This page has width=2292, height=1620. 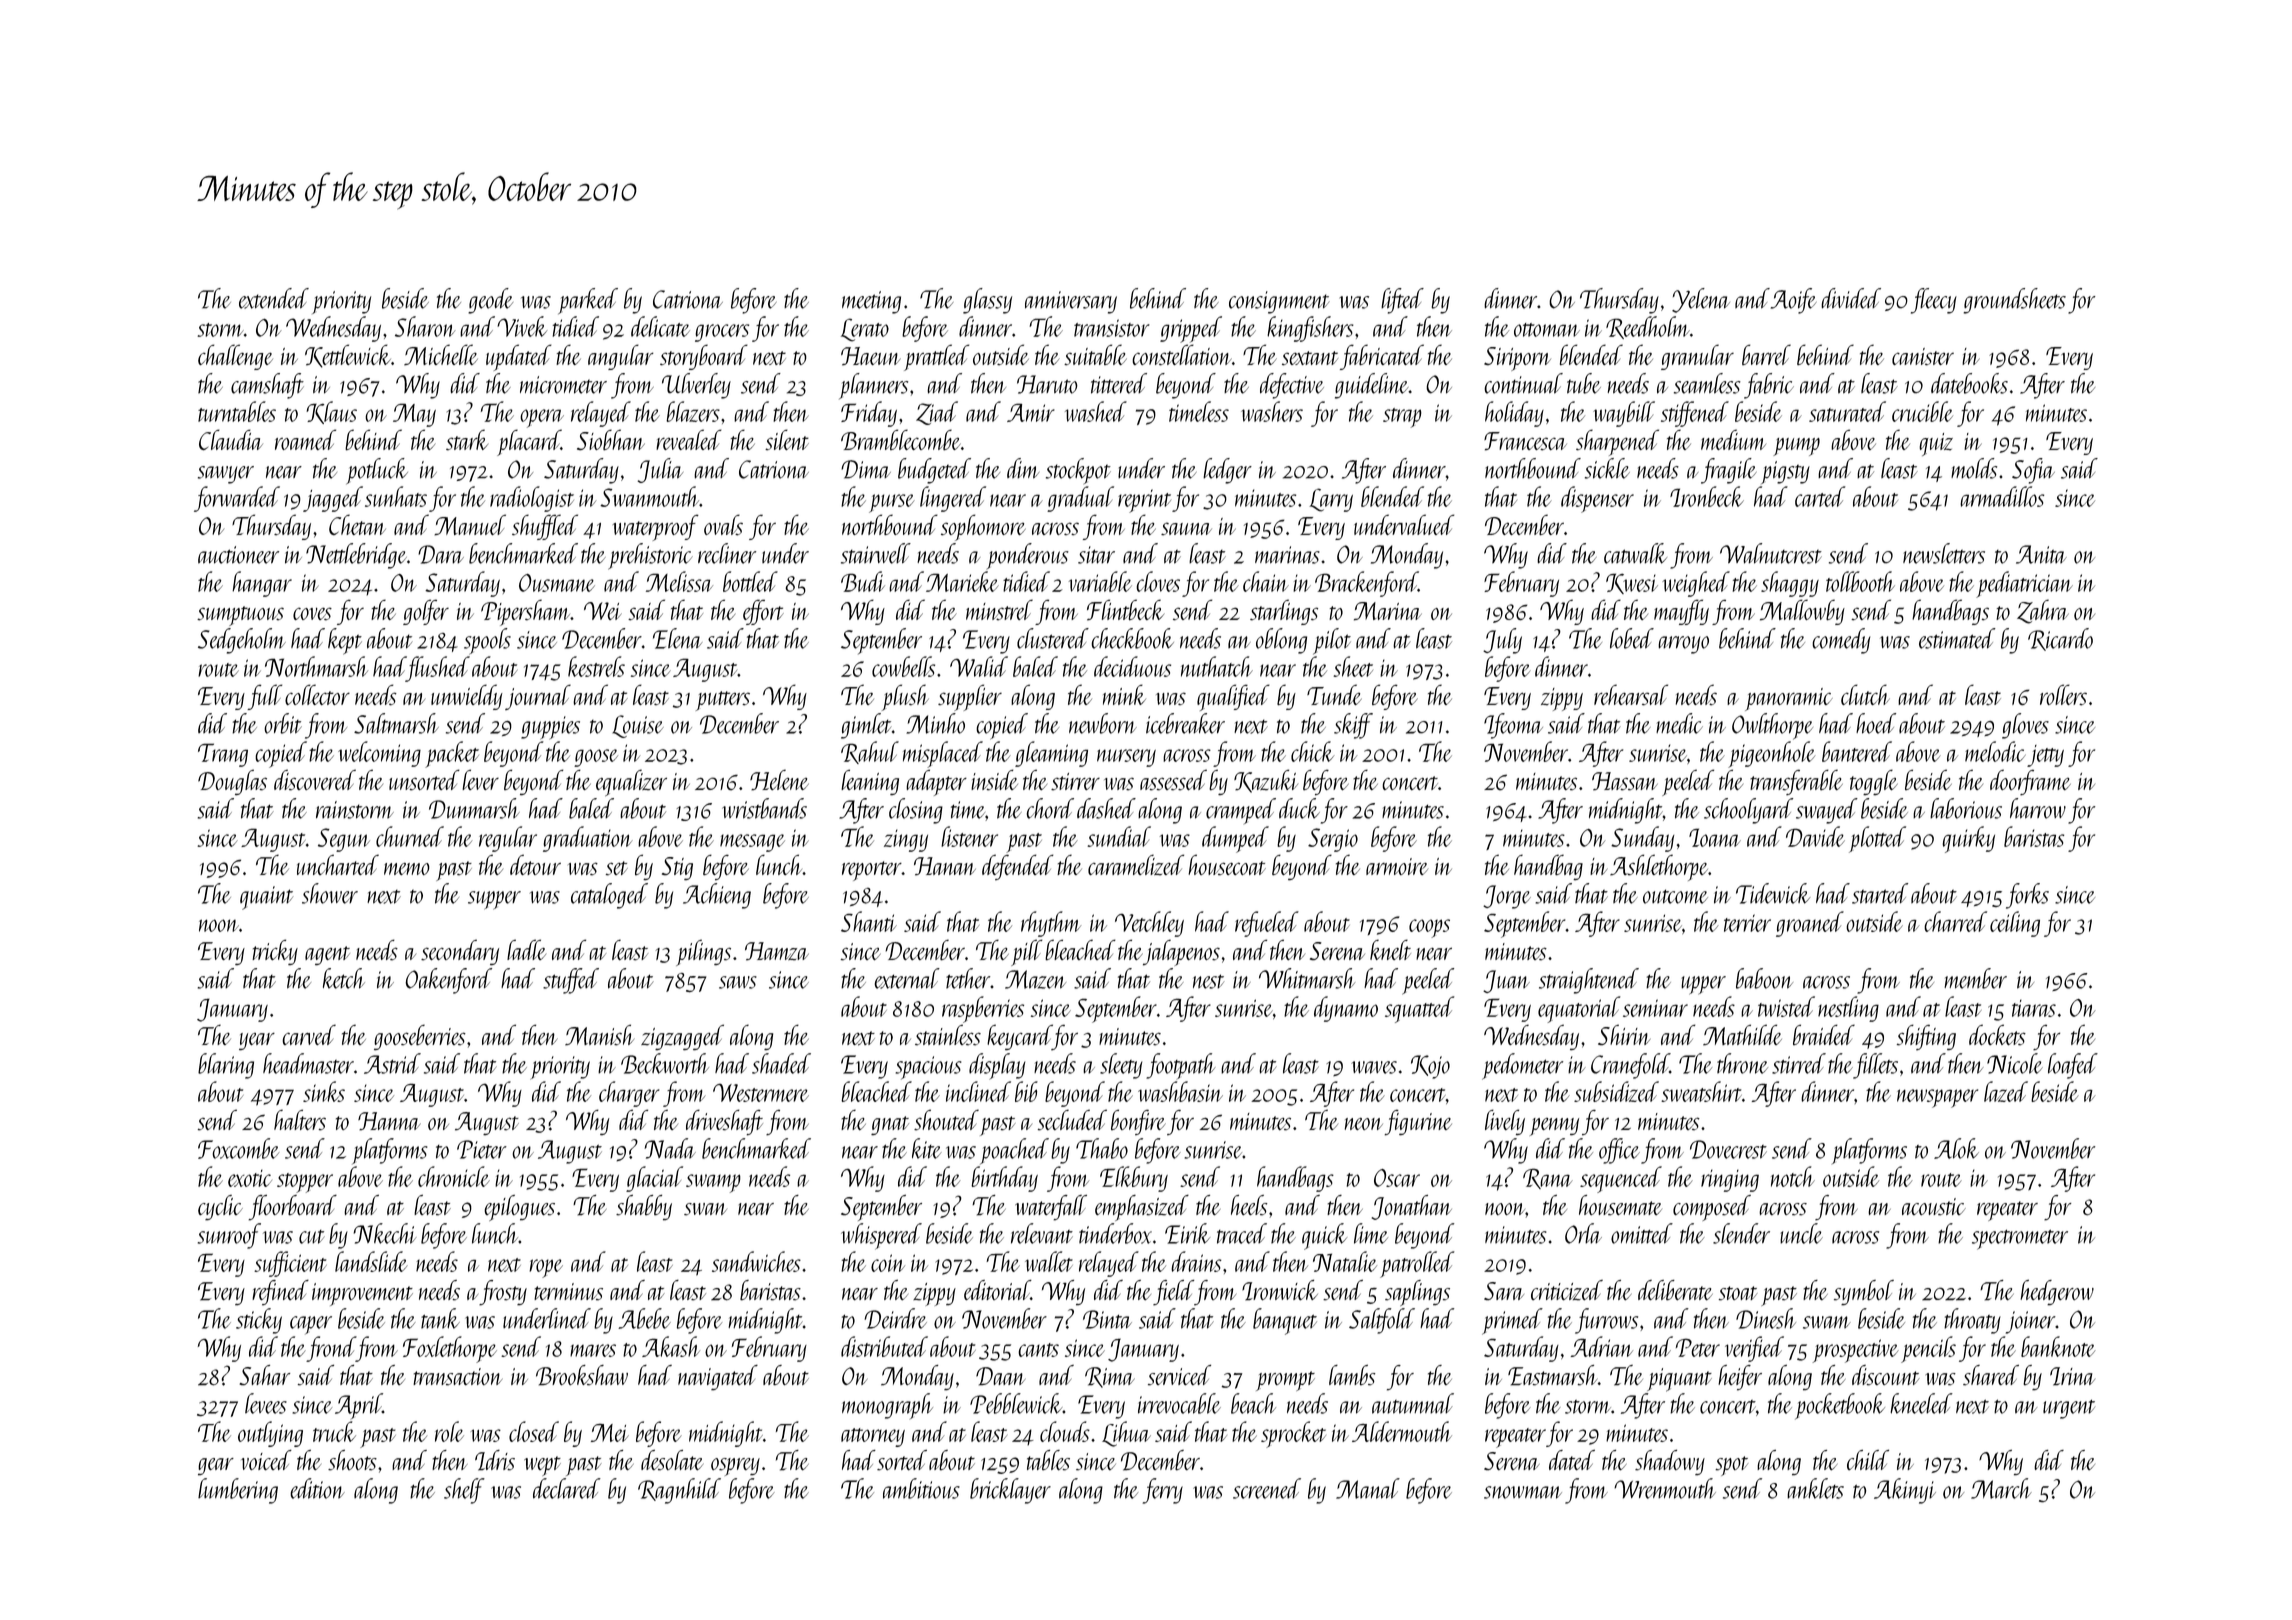 I want to click on Aoife, so click(x=1793, y=301).
